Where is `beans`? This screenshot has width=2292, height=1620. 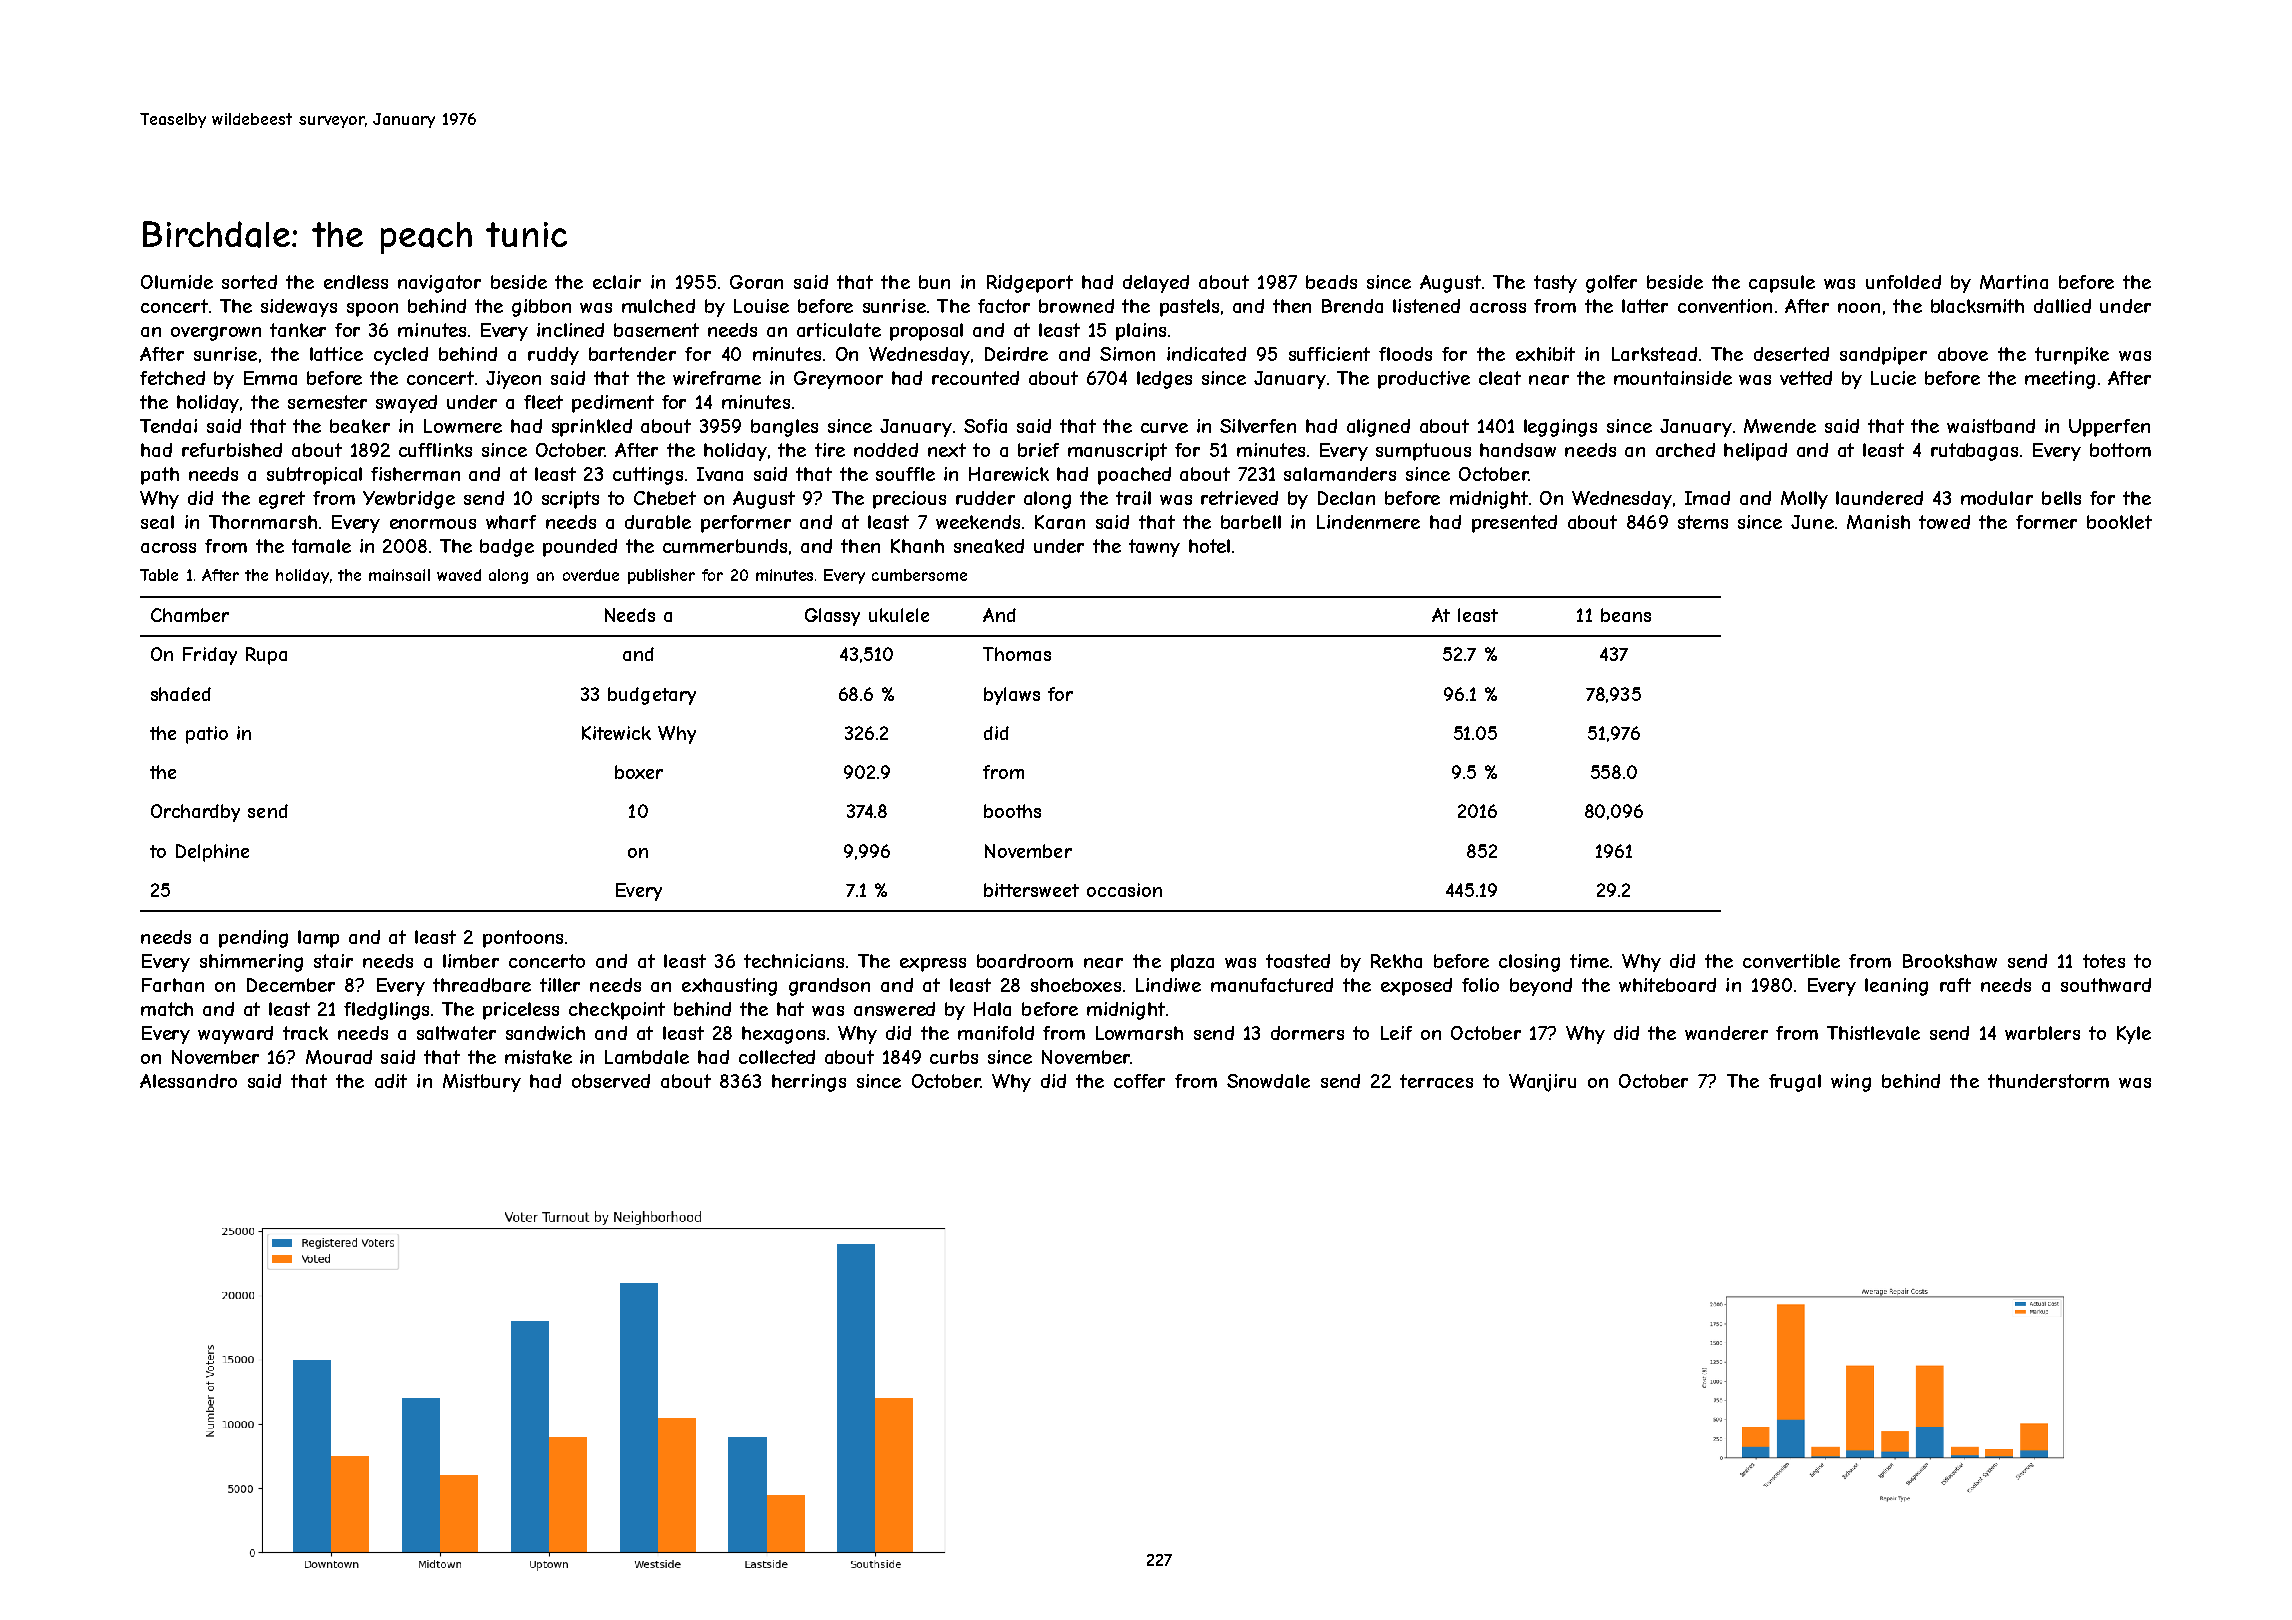 beans is located at coordinates (1626, 615).
